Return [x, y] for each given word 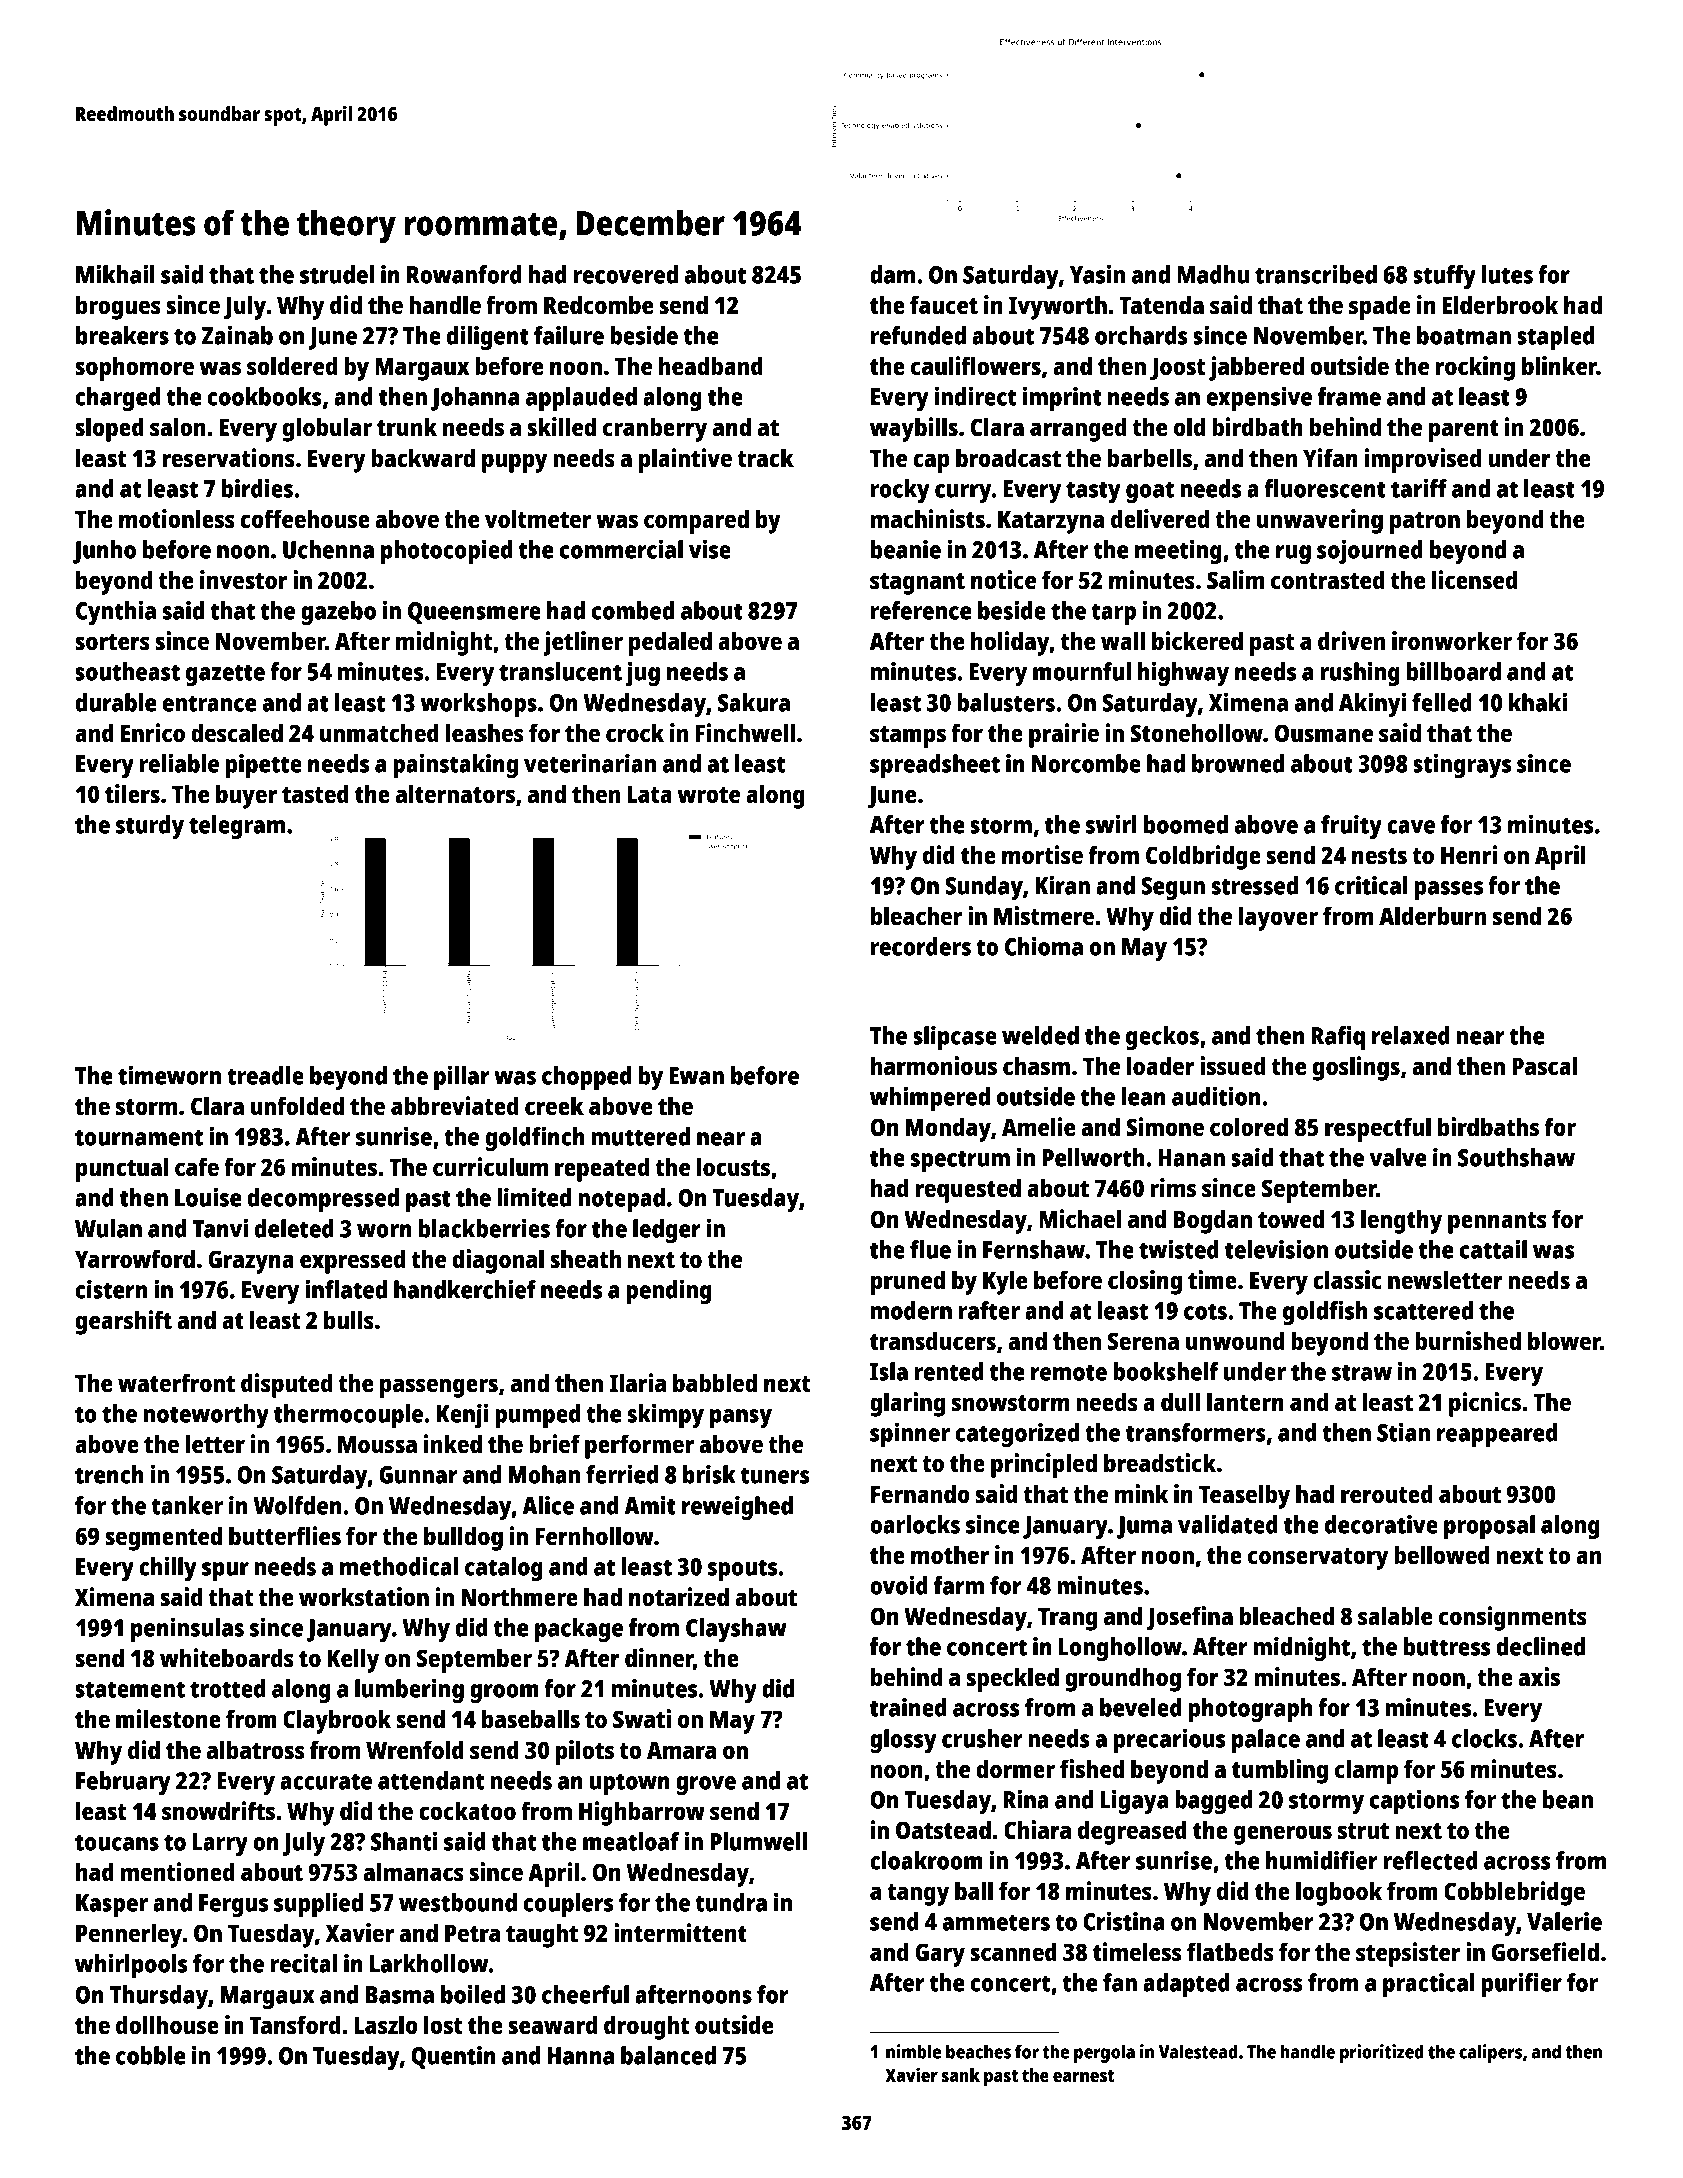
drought [646, 2027]
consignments [1513, 1618]
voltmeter [538, 518]
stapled [1556, 338]
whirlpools [131, 1965]
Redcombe [599, 304]
